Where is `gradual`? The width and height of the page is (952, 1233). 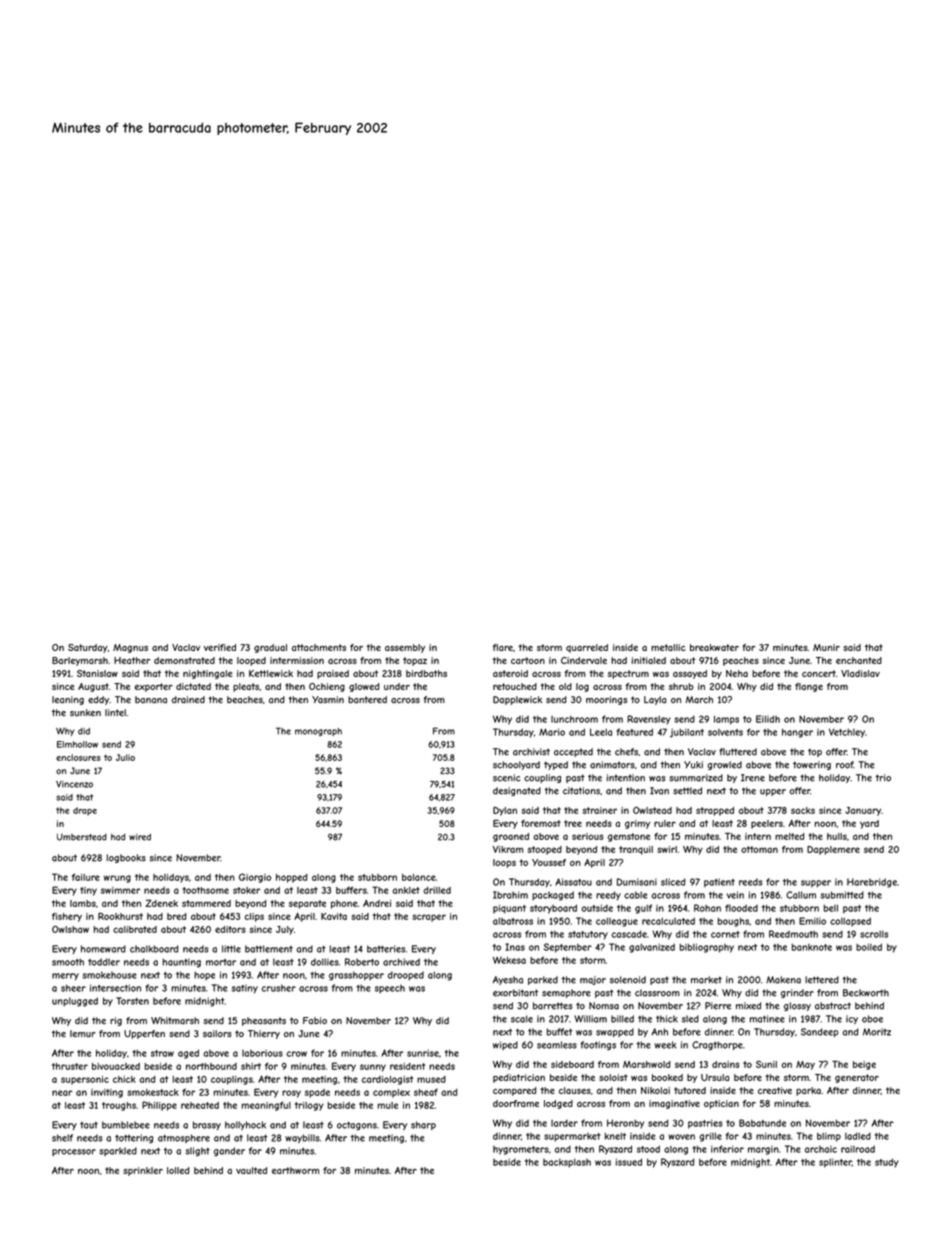
gradual is located at coordinates (270, 648).
